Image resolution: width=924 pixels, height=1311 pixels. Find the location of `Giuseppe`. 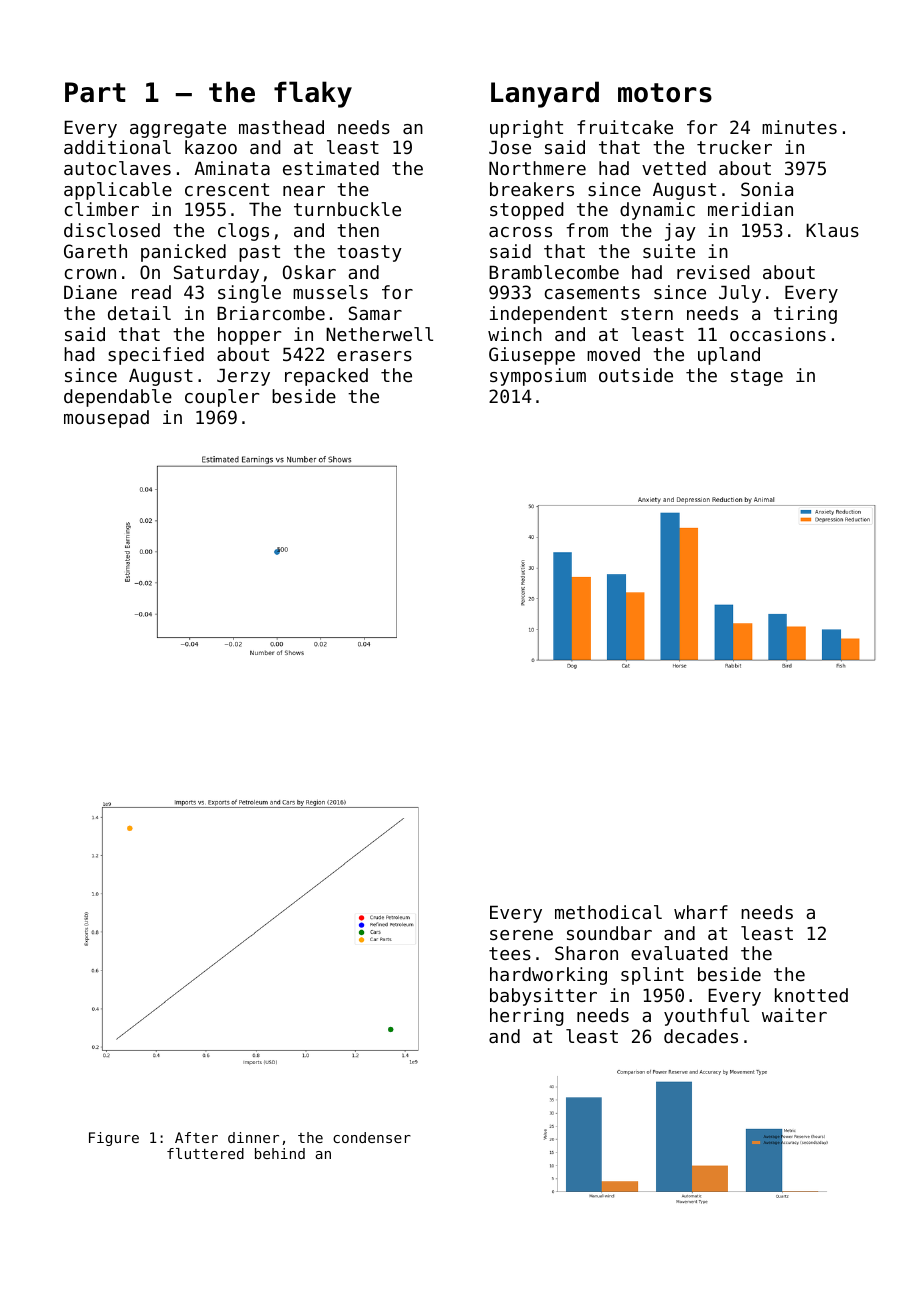

Giuseppe is located at coordinates (532, 356).
